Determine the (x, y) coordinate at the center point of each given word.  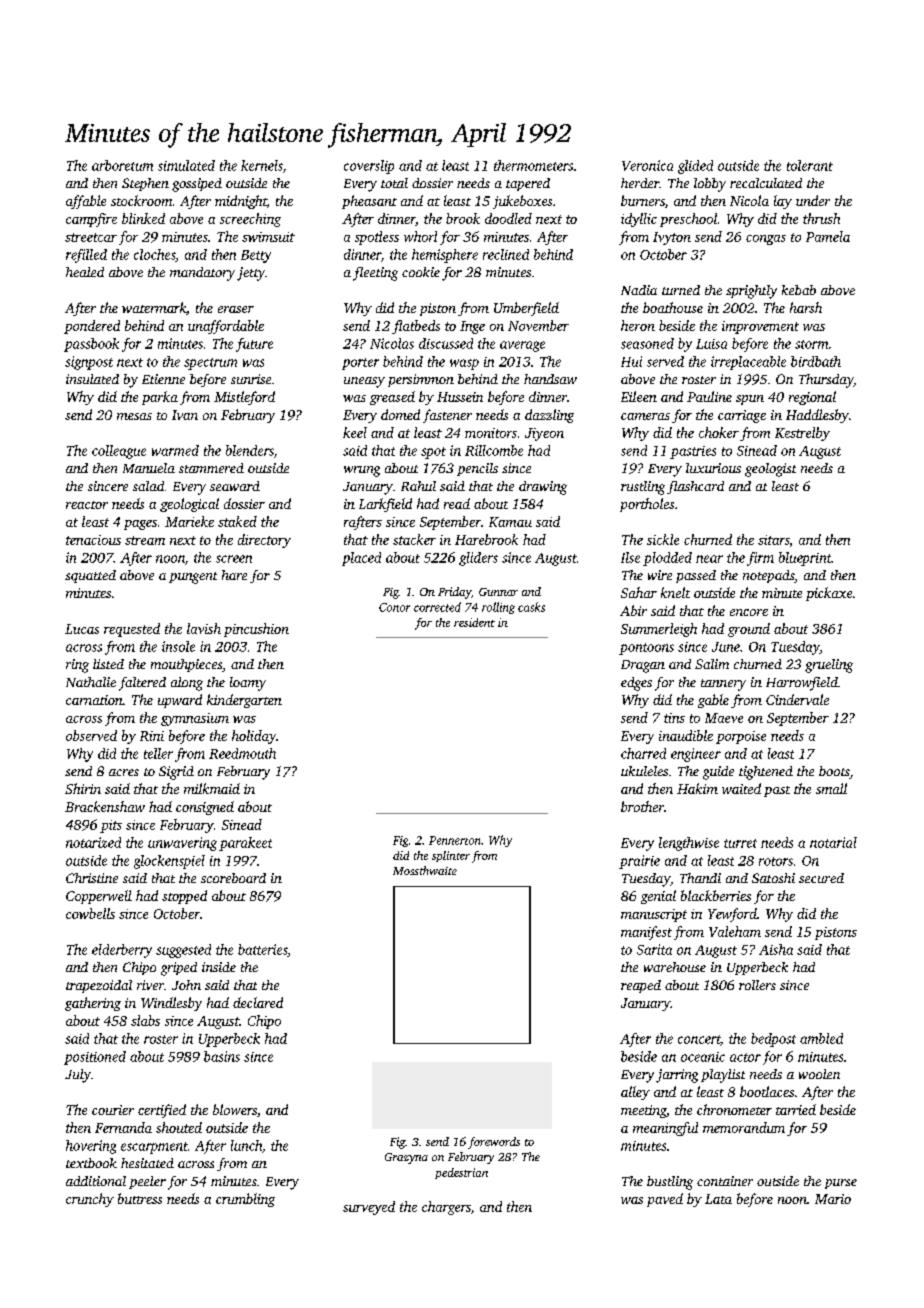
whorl (420, 236)
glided (695, 167)
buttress (140, 1198)
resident (474, 622)
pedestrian (461, 1173)
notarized (93, 842)
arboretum (122, 165)
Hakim (697, 788)
